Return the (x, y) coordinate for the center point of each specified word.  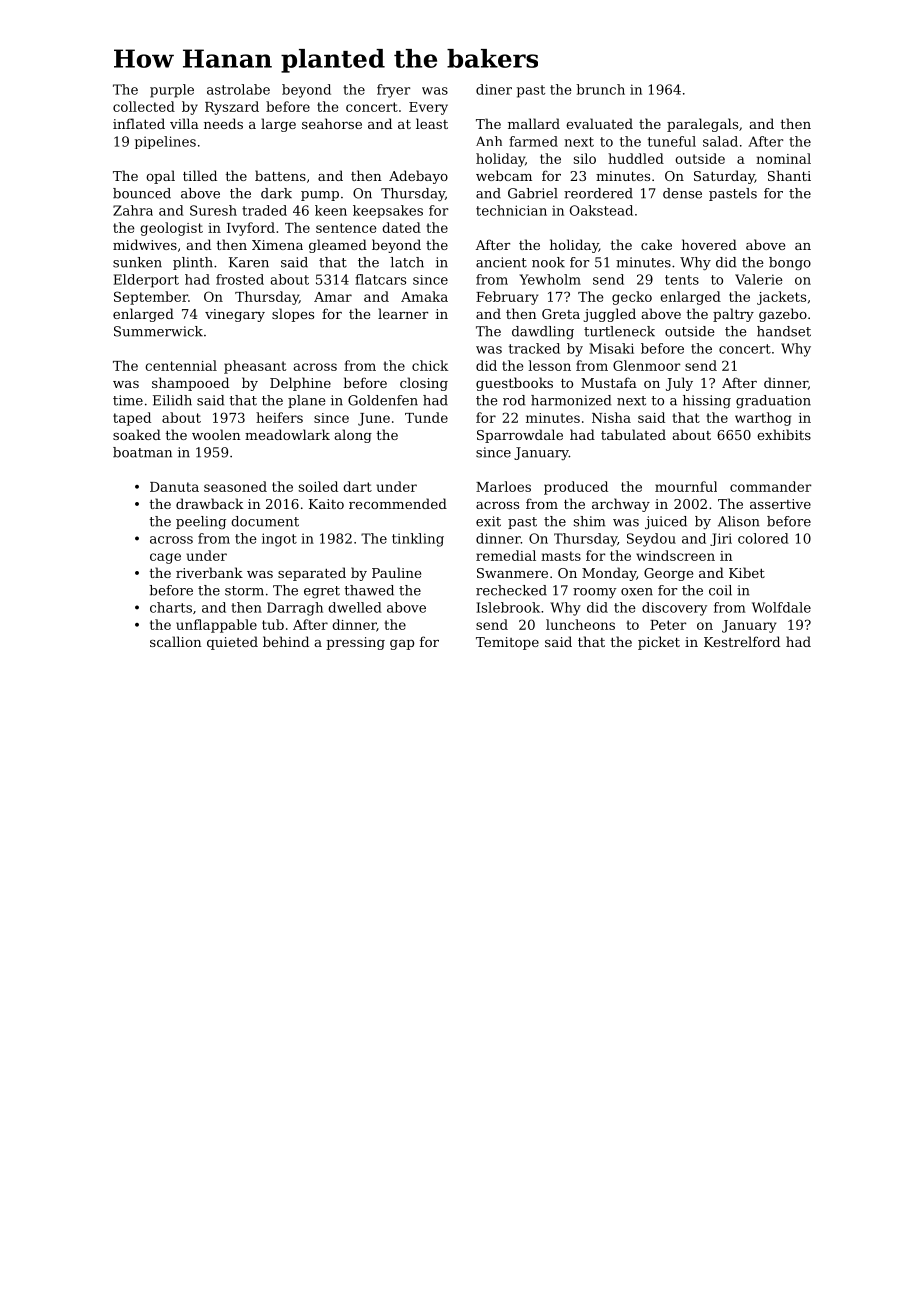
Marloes (503, 486)
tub (273, 624)
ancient (501, 262)
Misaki (611, 348)
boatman (142, 452)
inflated (139, 123)
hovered (709, 244)
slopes (293, 315)
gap (402, 645)
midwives (145, 244)
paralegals (702, 125)
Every (428, 108)
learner (403, 313)
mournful (686, 486)
